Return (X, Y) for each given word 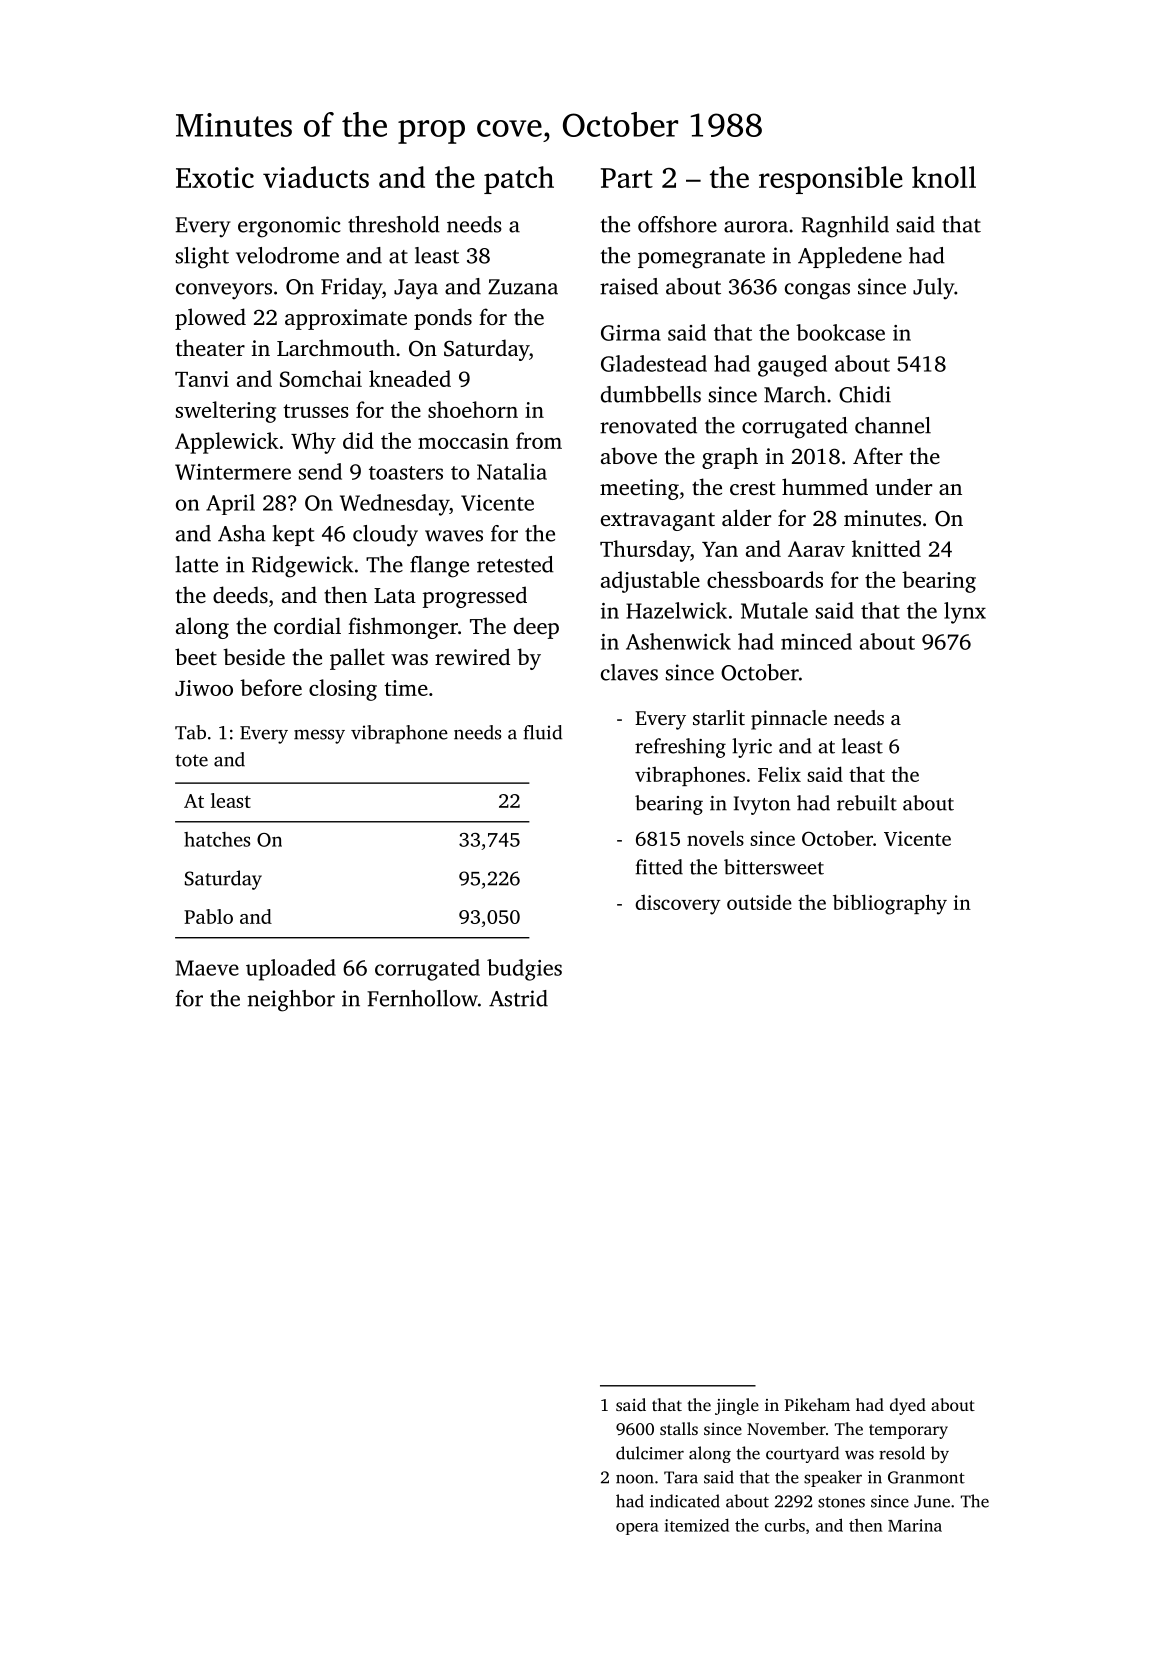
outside (759, 902)
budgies (524, 970)
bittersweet (774, 867)
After (878, 455)
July (934, 289)
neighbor (291, 1001)
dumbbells (651, 394)
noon (635, 1479)
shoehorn (473, 409)
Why (313, 443)
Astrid (518, 998)
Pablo (208, 916)
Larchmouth (336, 347)
